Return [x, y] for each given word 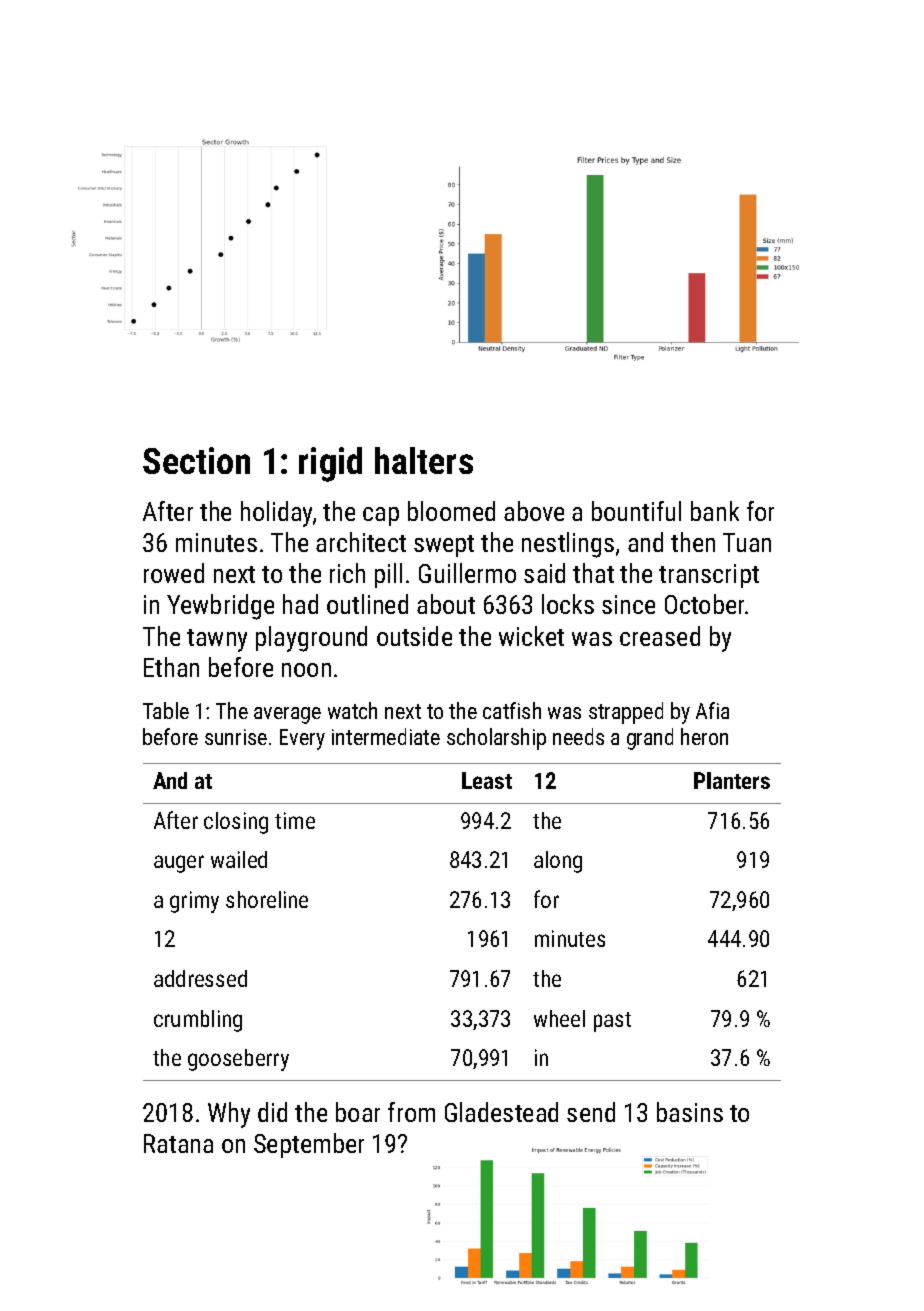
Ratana [178, 1143]
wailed [239, 859]
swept [444, 546]
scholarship [496, 739]
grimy [194, 902]
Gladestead [501, 1112]
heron [704, 736]
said [544, 573]
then [693, 542]
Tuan [747, 542]
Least [487, 780]
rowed [174, 573]
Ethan [171, 667]
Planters [732, 780]
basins [690, 1112]
